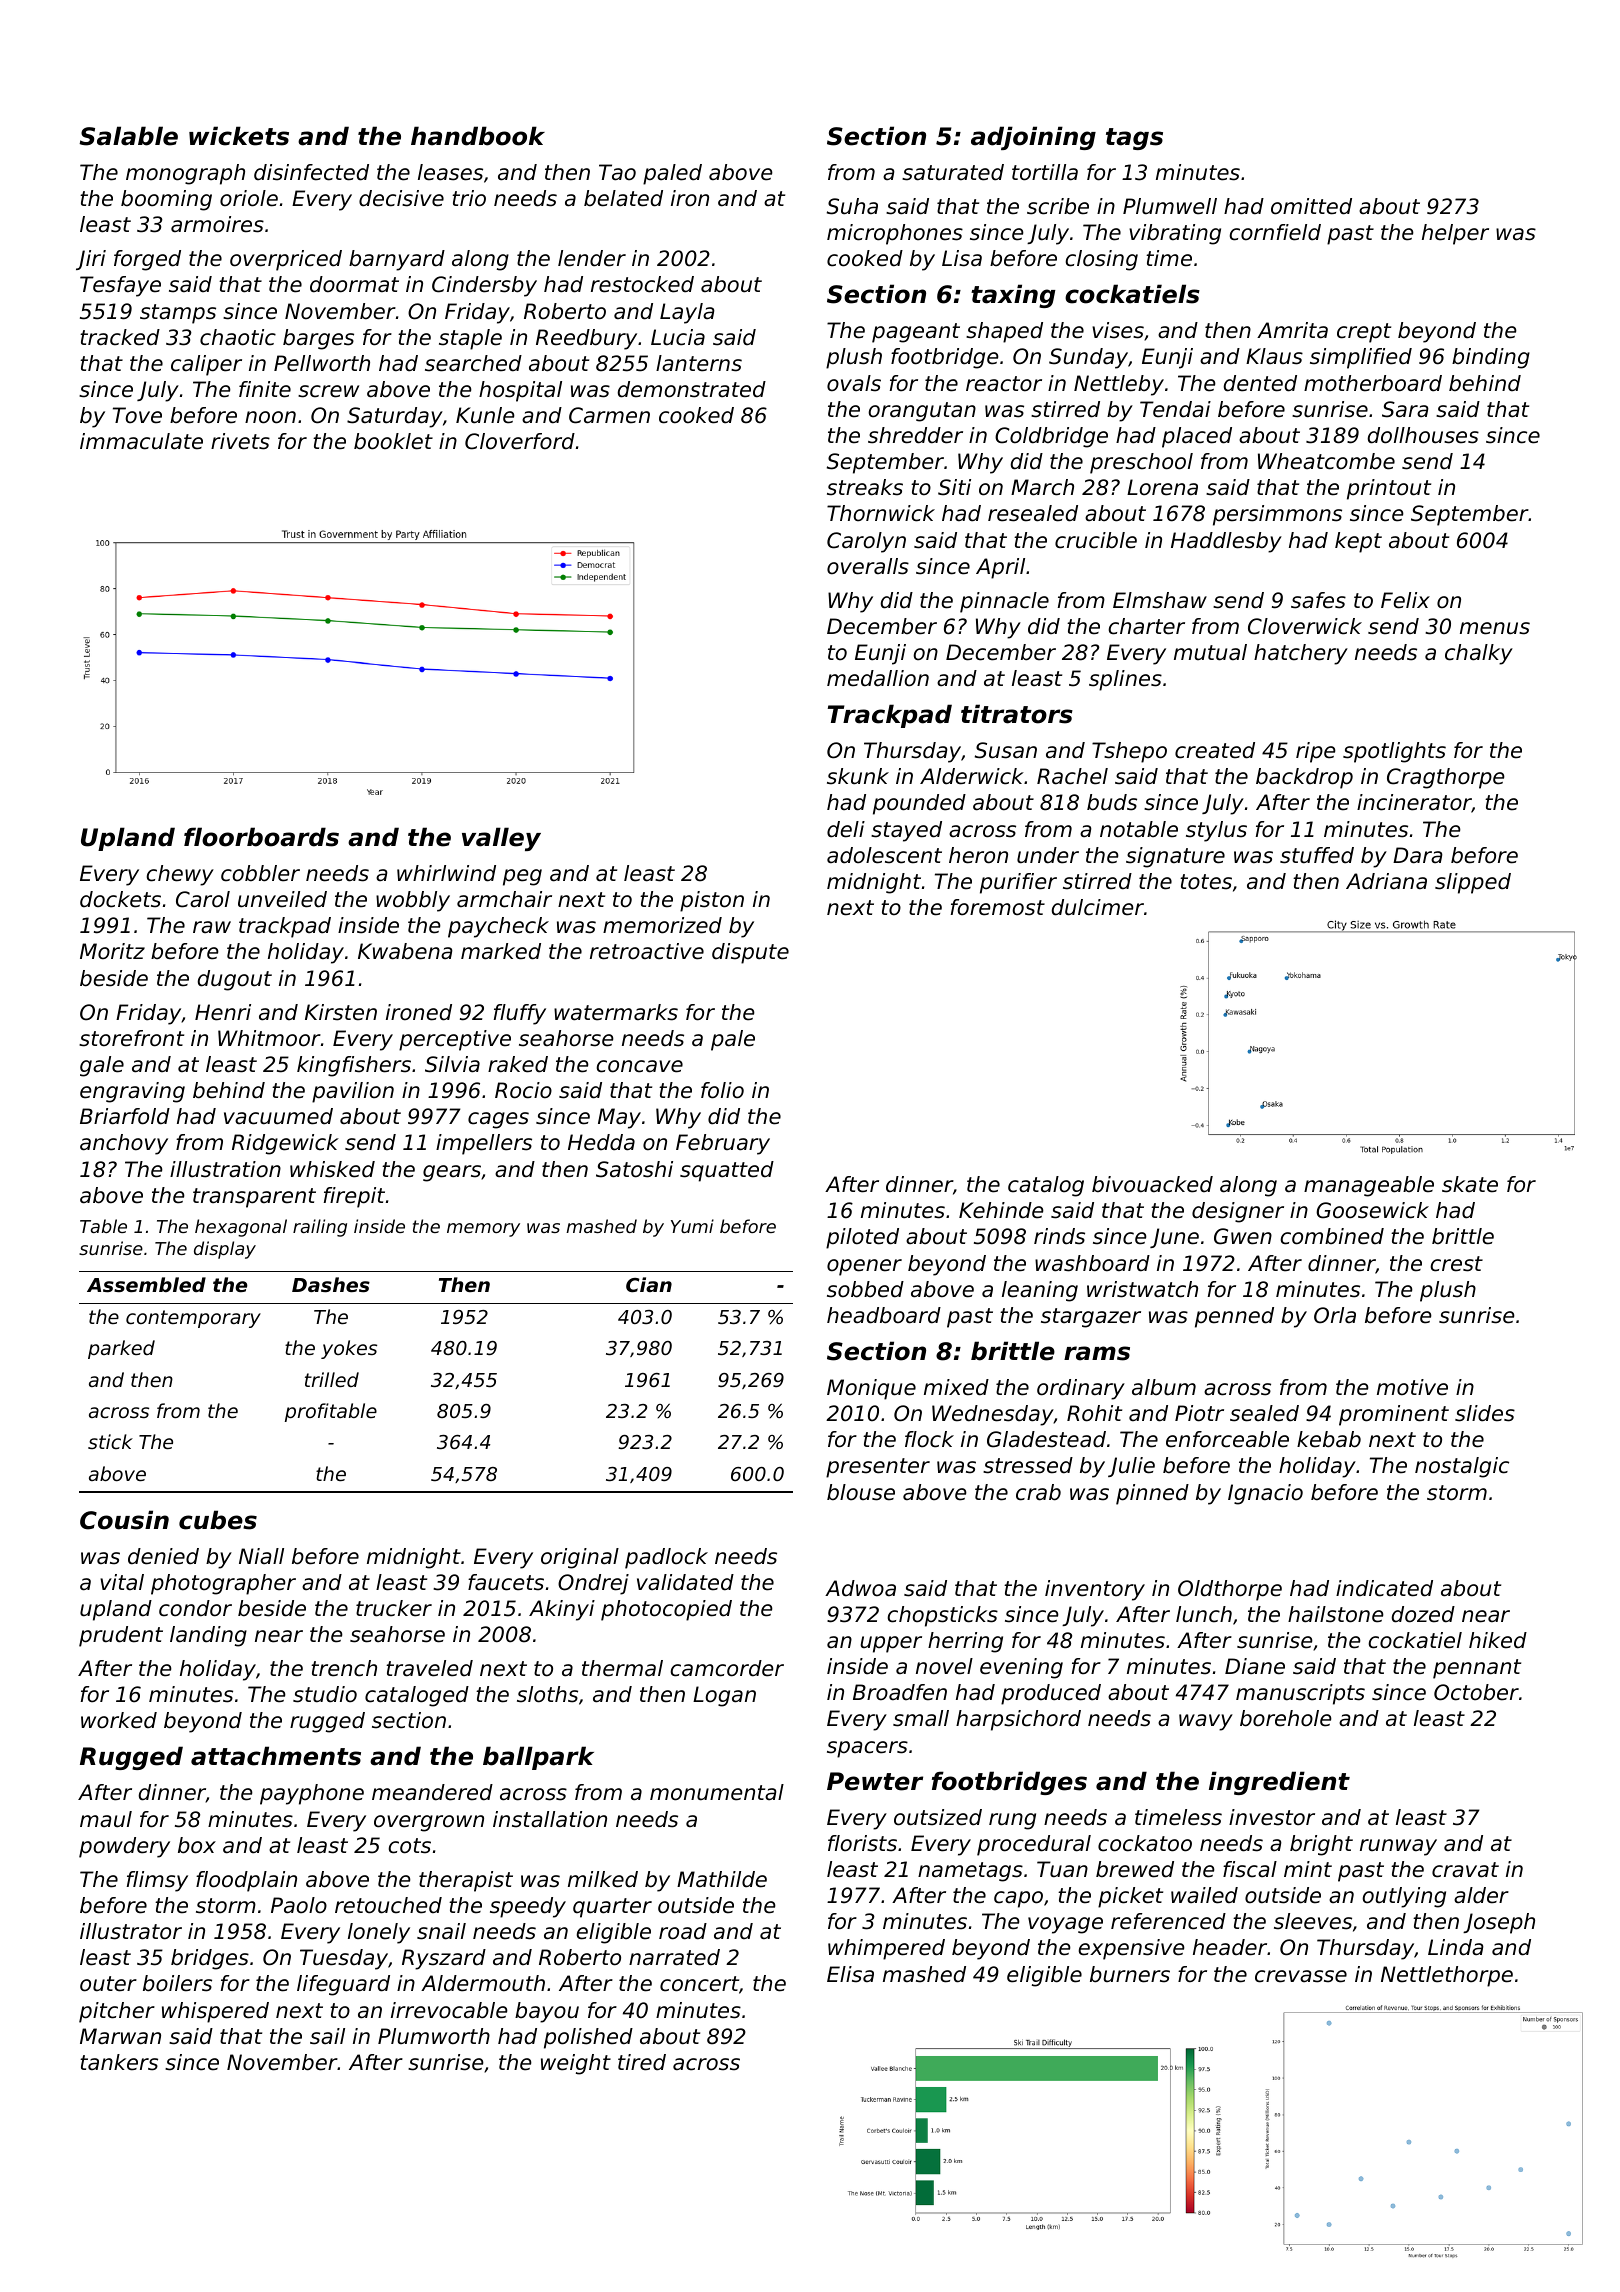  I want to click on booming, so click(166, 200).
